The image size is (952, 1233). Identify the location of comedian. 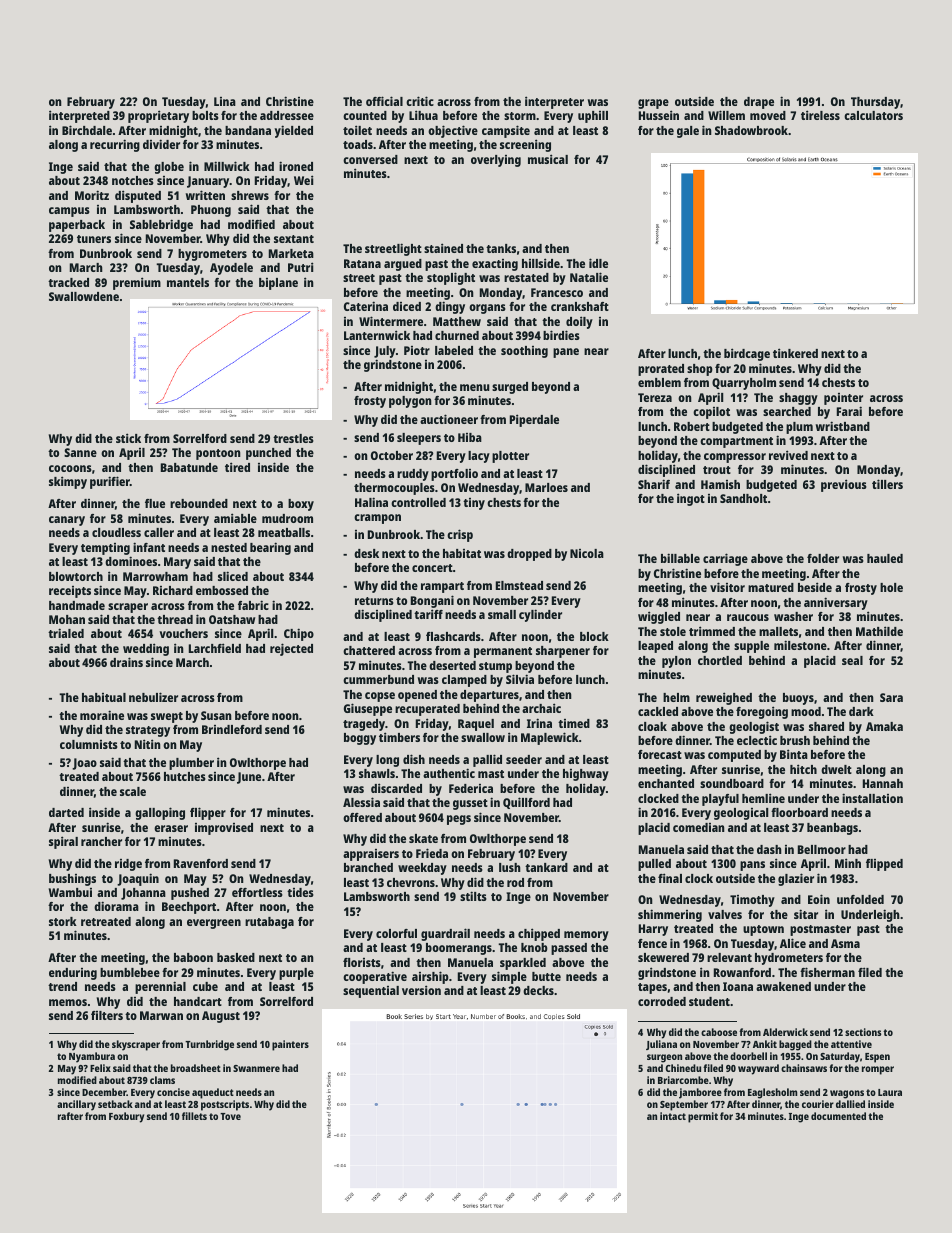
(699, 827).
